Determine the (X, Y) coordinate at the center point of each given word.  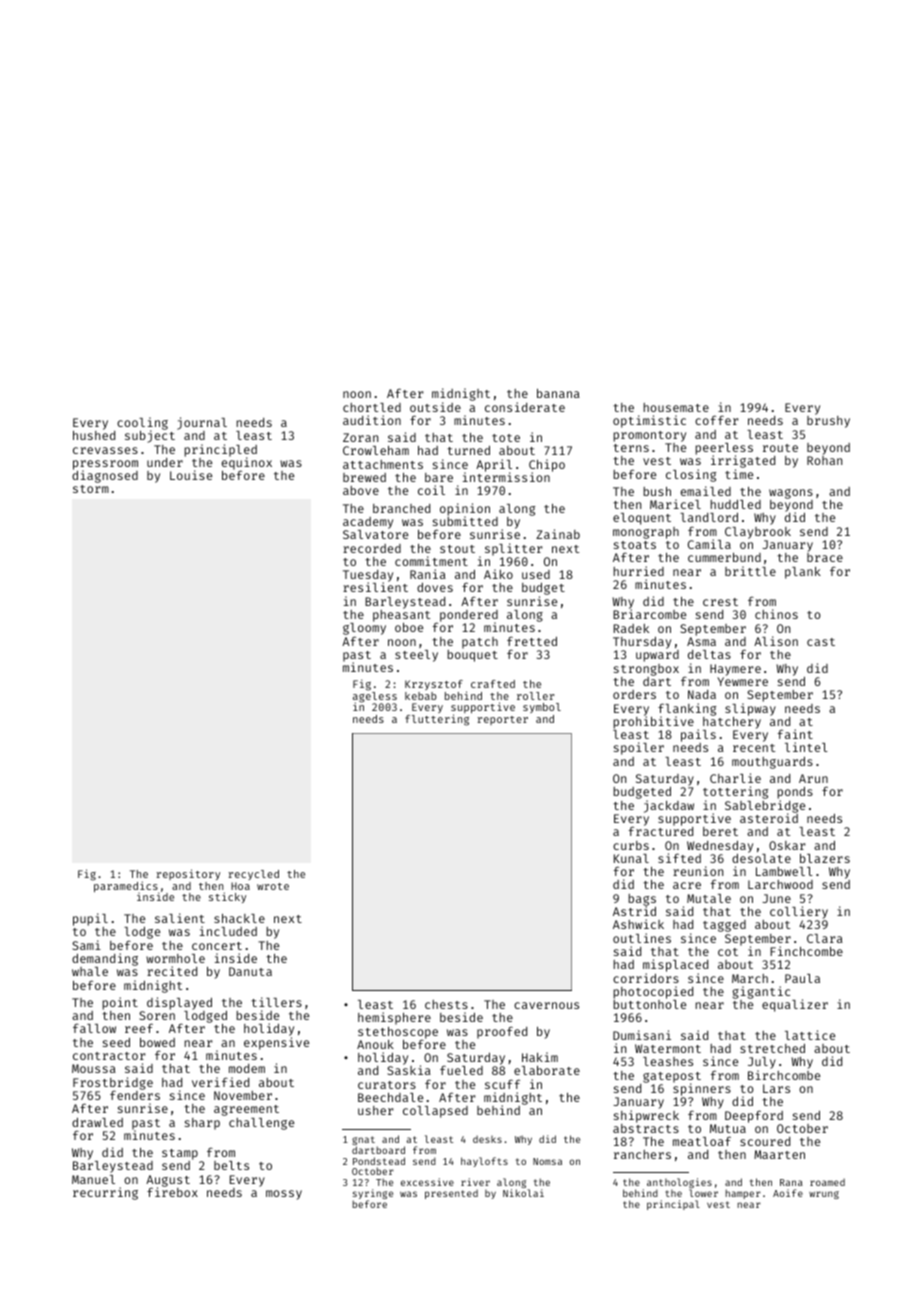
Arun (813, 778)
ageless (375, 697)
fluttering (437, 720)
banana (558, 393)
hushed (94, 435)
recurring (105, 1193)
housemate (676, 407)
